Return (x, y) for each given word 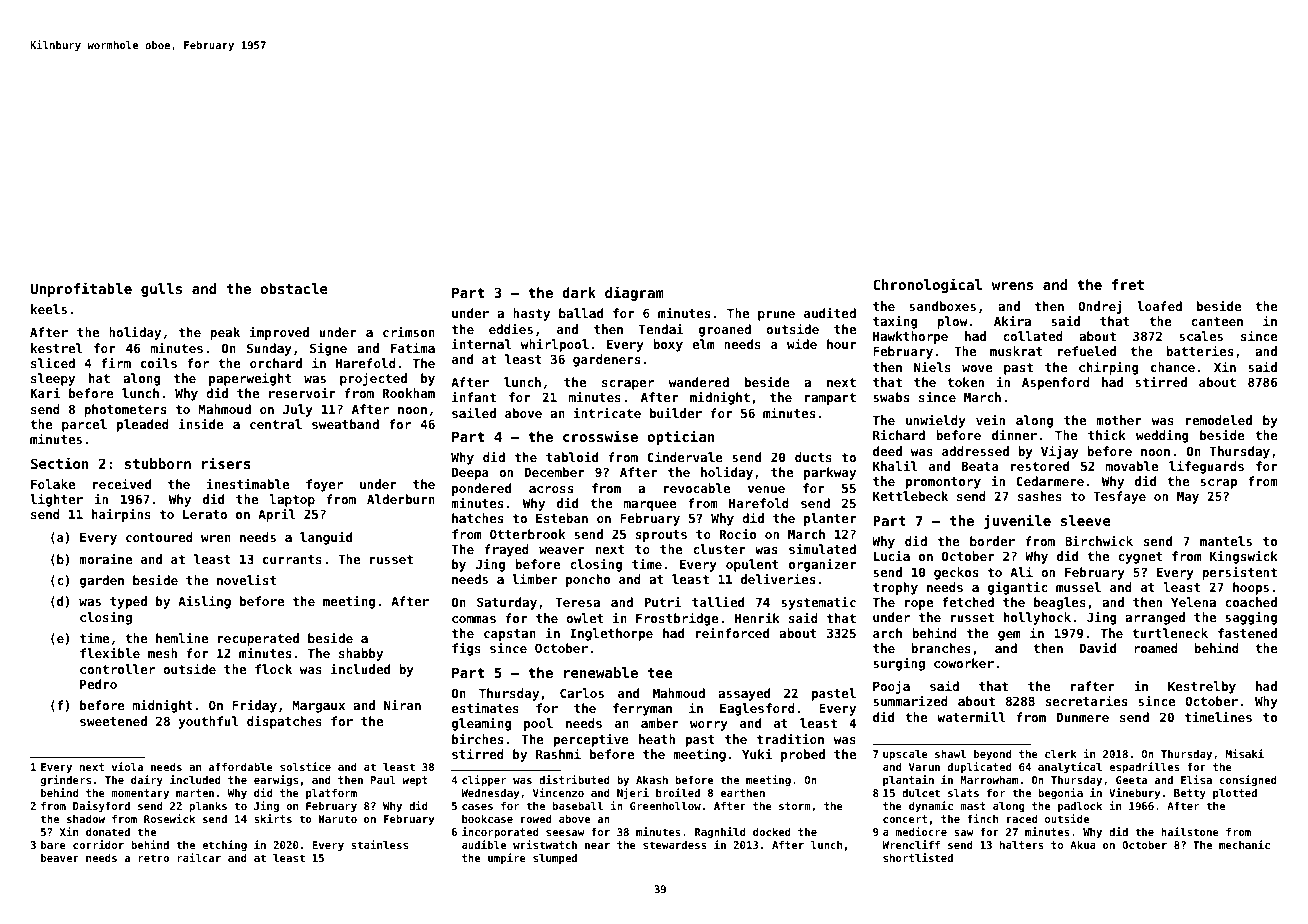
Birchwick (1099, 540)
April (277, 515)
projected (373, 379)
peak (225, 333)
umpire (507, 858)
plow (952, 322)
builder (676, 412)
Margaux (319, 707)
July (298, 410)
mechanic (1244, 844)
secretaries (1086, 700)
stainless (379, 844)
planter (830, 519)
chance (1173, 367)
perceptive (591, 740)
